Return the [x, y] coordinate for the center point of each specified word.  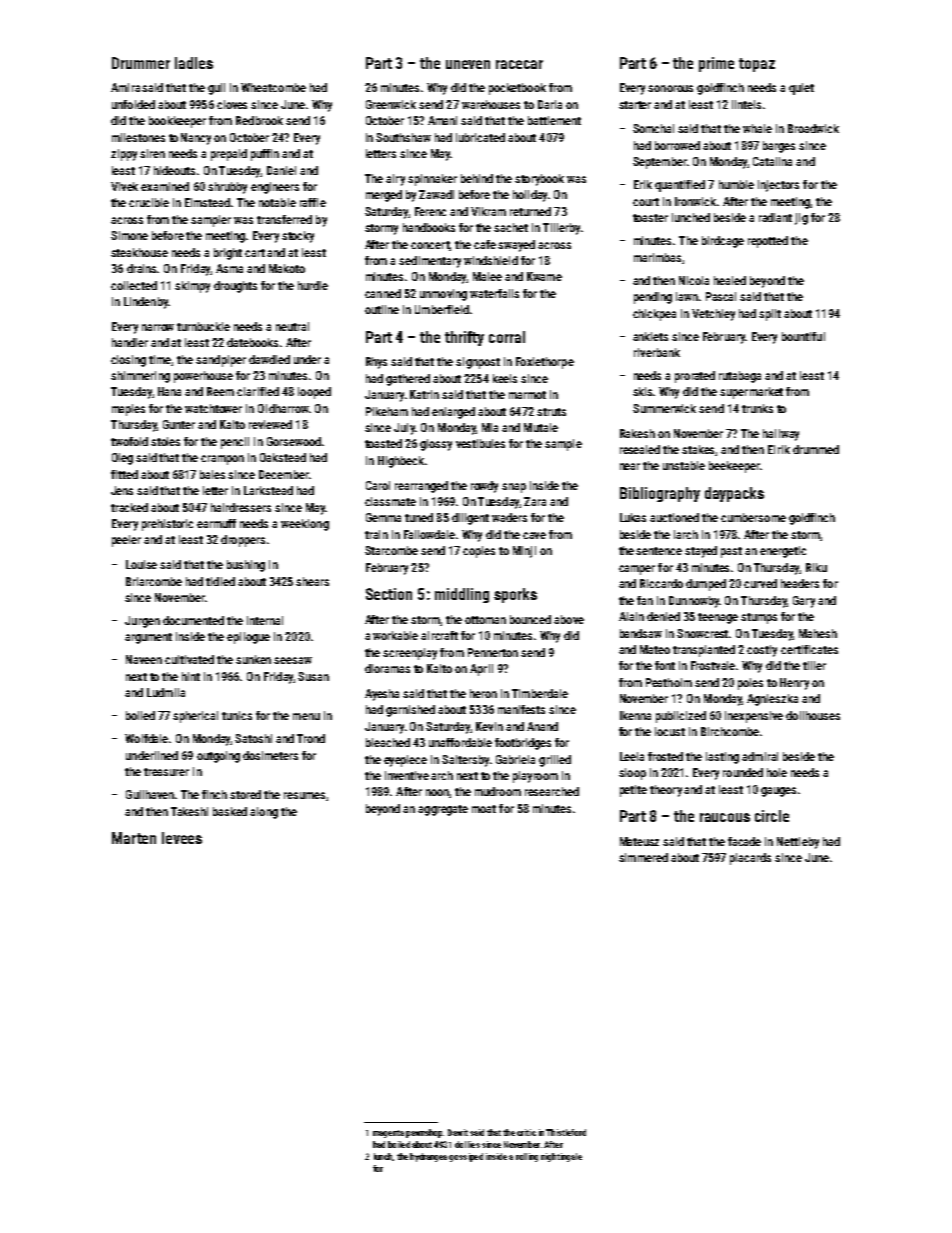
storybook [539, 180]
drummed [816, 449]
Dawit [458, 1132]
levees [182, 838]
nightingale [561, 1157]
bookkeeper [177, 122]
